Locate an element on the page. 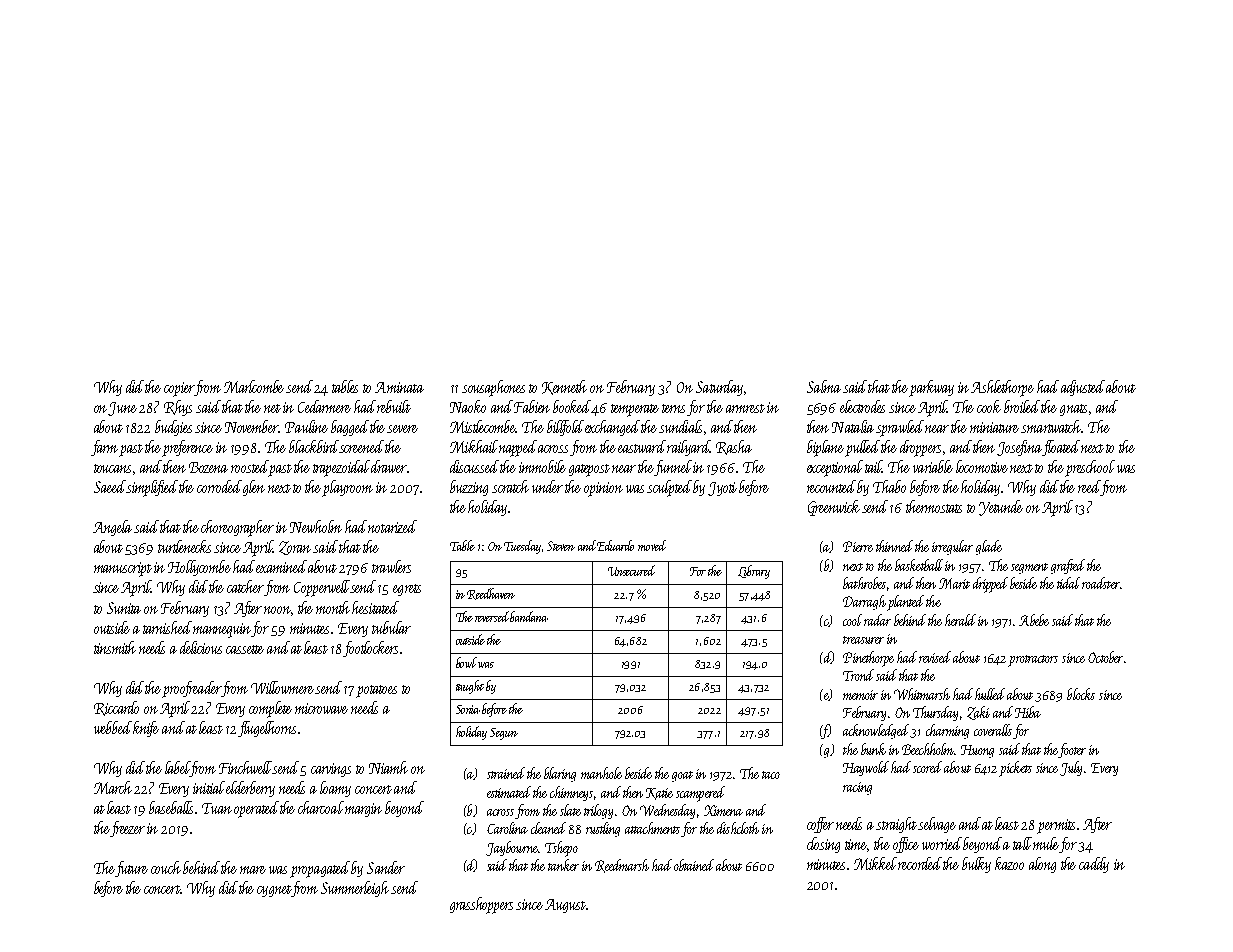 The image size is (1233, 952). trawlers is located at coordinates (391, 566).
